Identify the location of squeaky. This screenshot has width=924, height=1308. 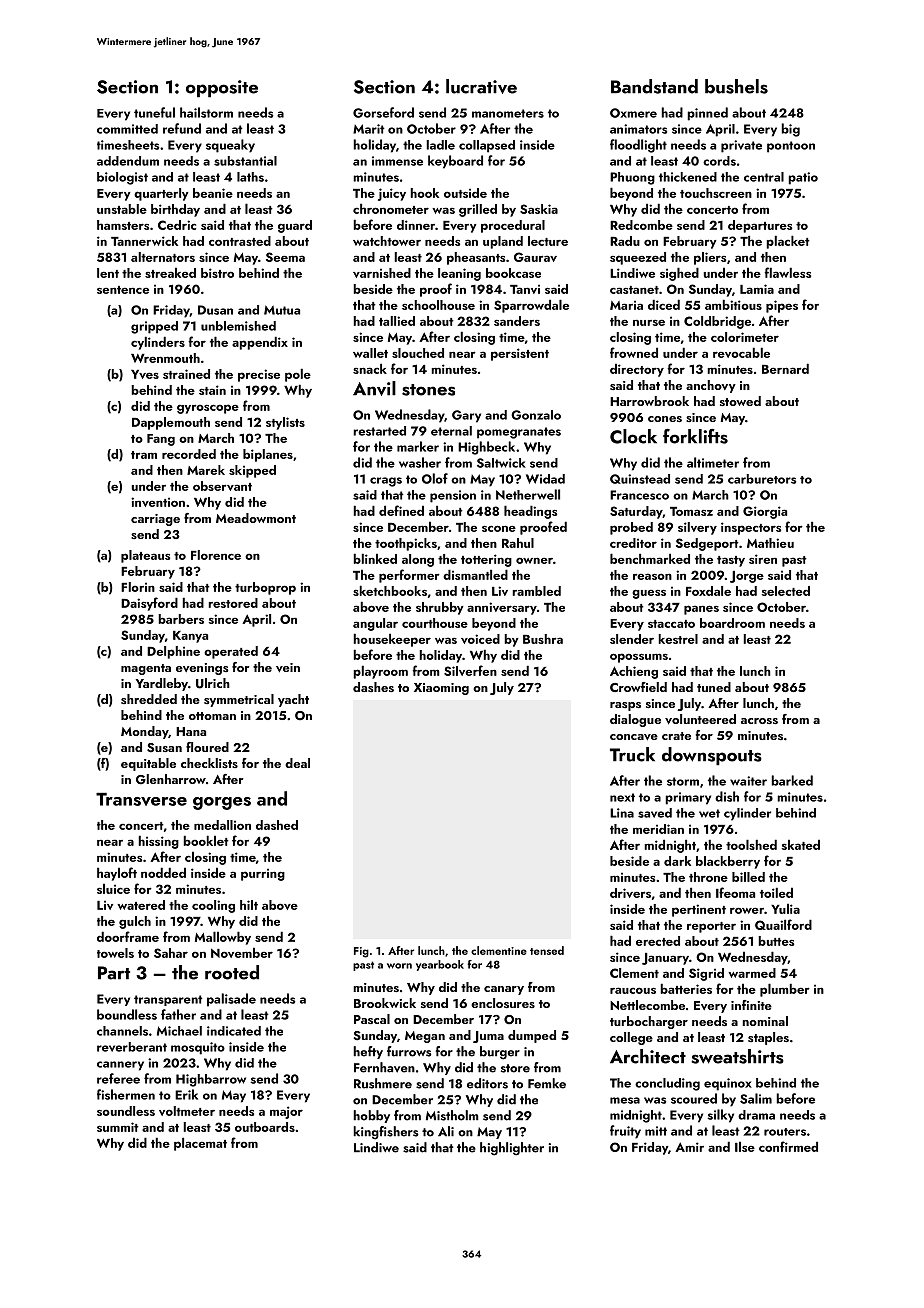
(230, 146).
